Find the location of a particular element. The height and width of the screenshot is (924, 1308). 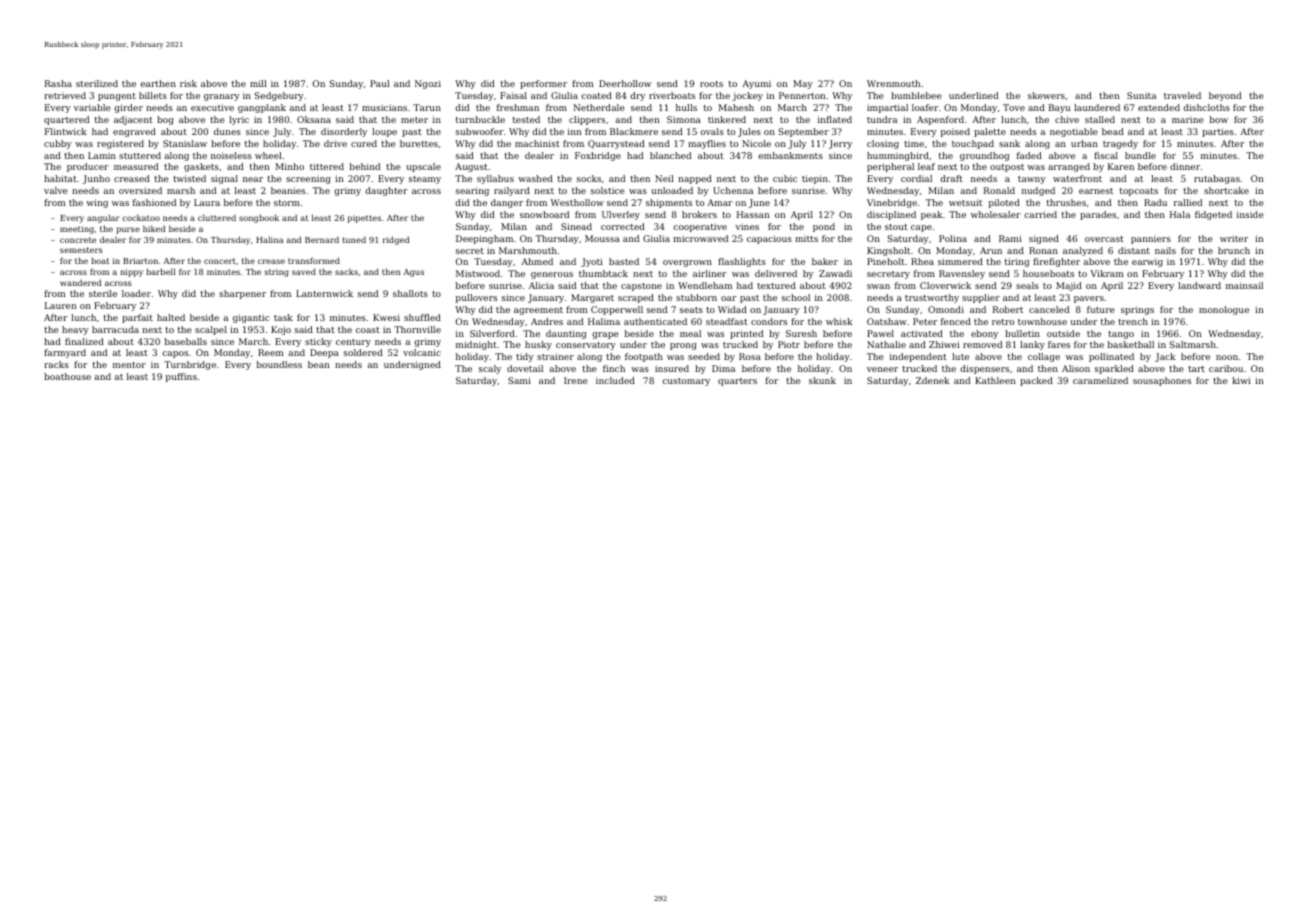

Copperwell is located at coordinates (617, 310).
